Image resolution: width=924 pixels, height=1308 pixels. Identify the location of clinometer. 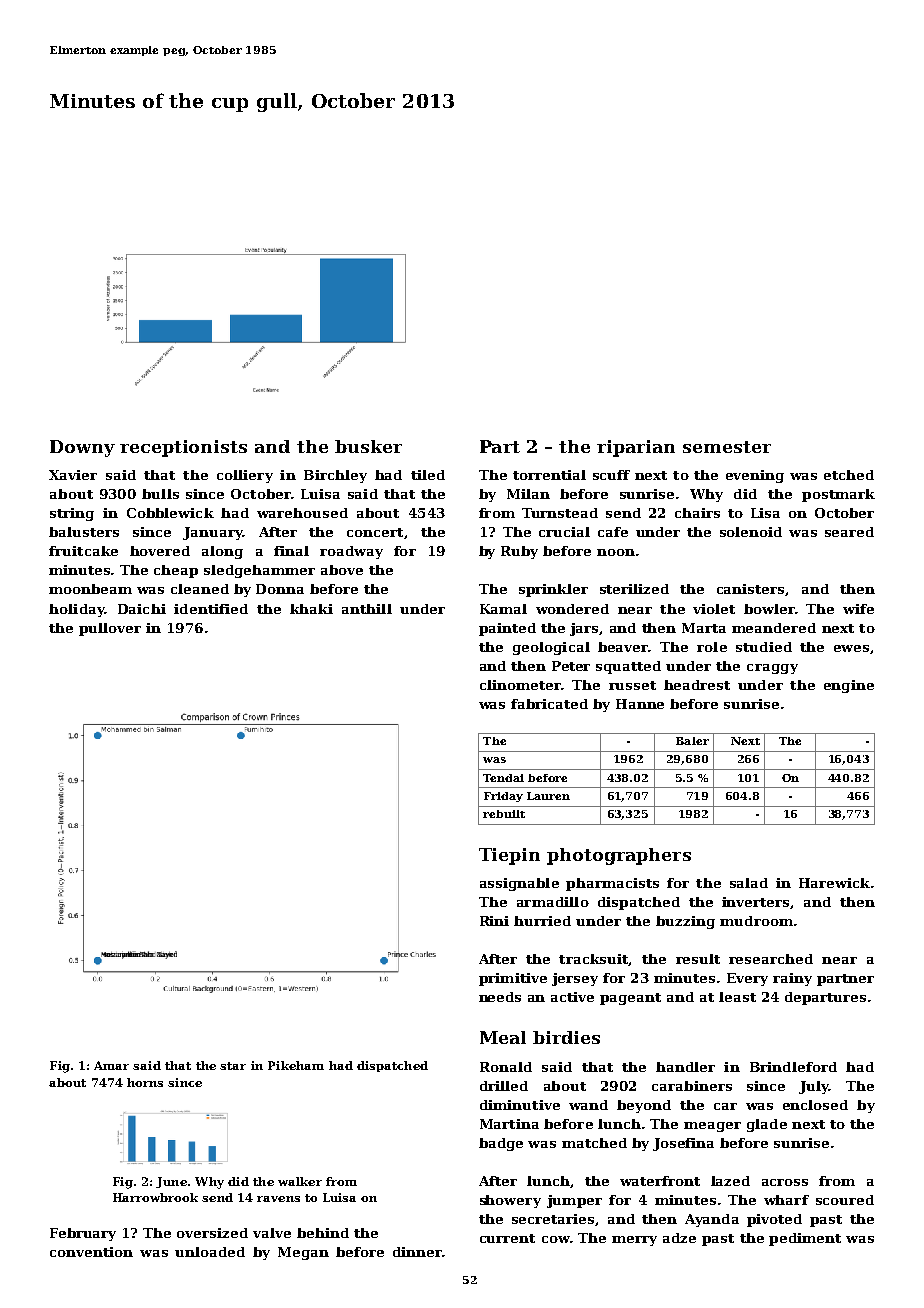
(520, 685).
